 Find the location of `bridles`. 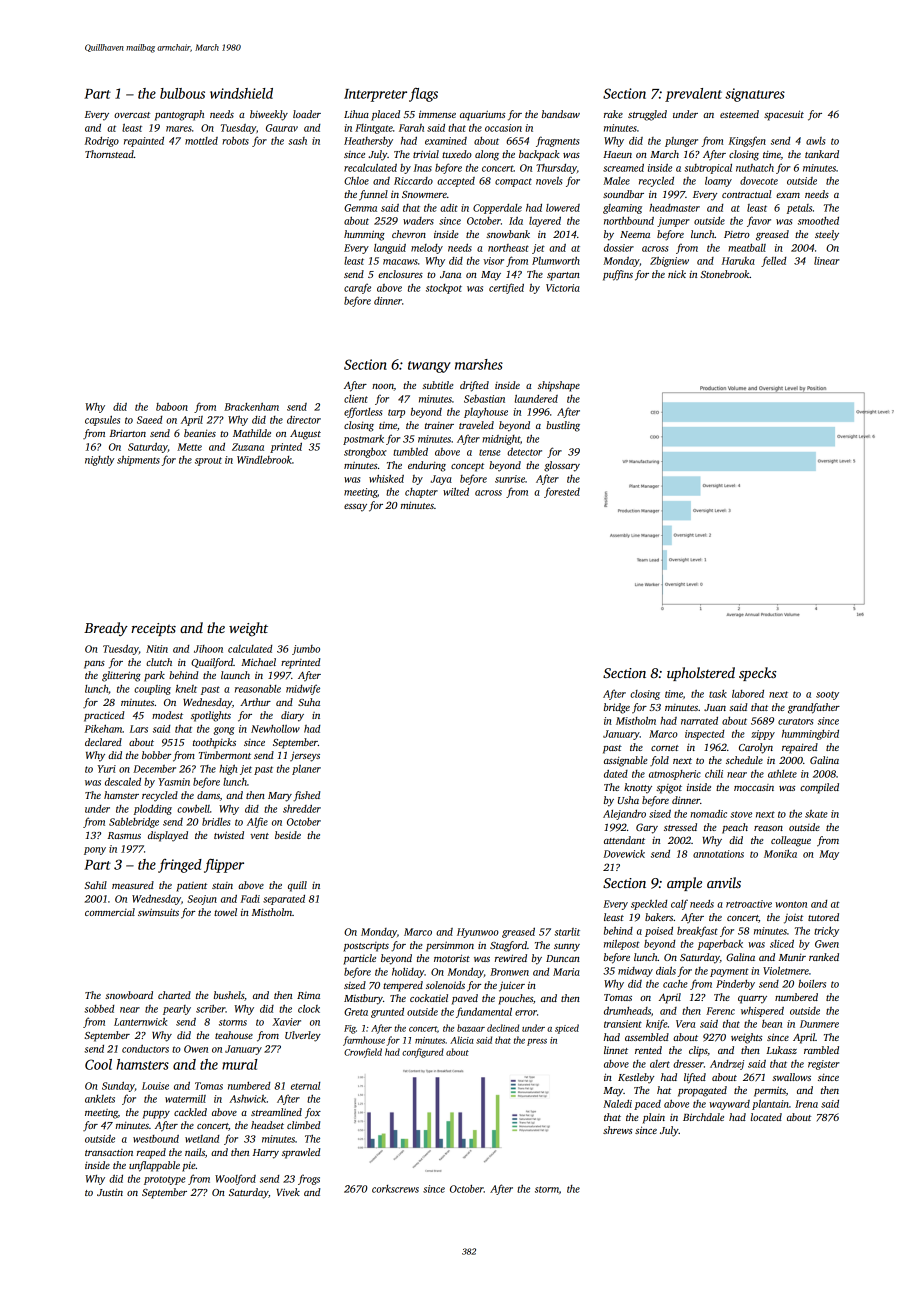

bridles is located at coordinates (216, 822).
